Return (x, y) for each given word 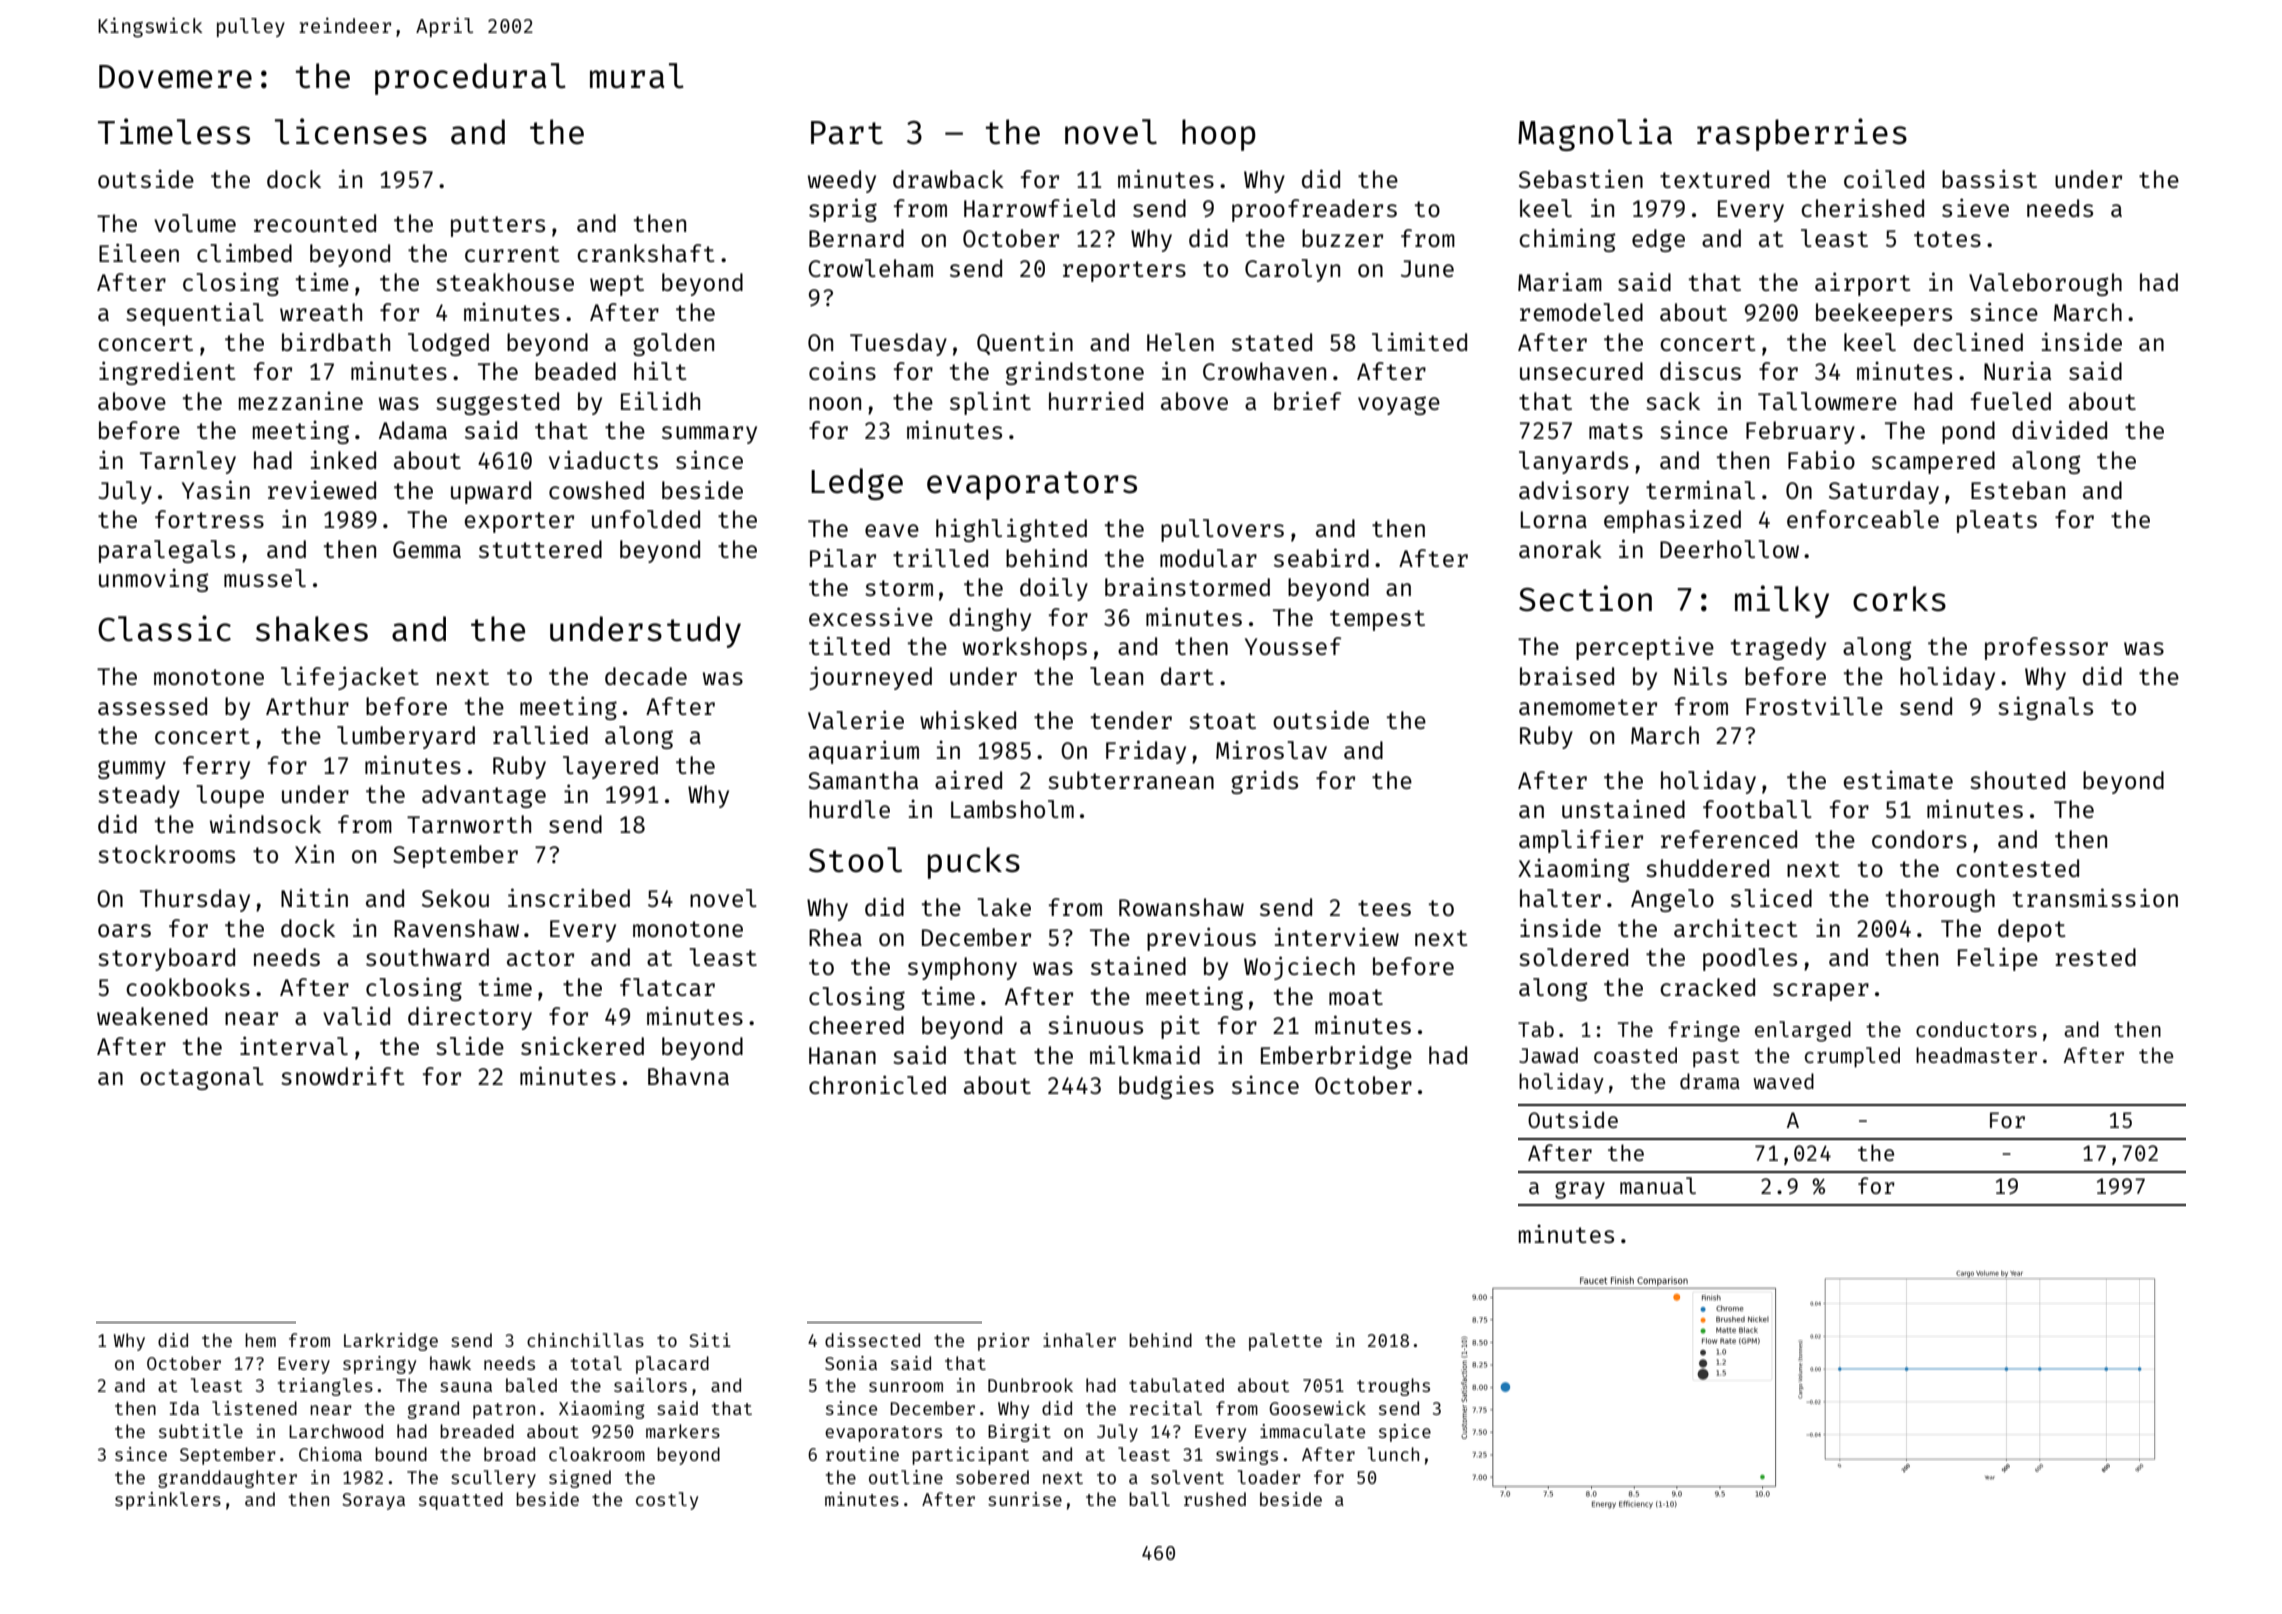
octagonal (202, 1078)
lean (1116, 676)
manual (1658, 1185)
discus (1700, 370)
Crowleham (870, 268)
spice (1405, 1433)
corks (1899, 599)
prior (1004, 1342)
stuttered (540, 549)
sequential (195, 314)
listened (254, 1408)
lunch (1393, 1454)
